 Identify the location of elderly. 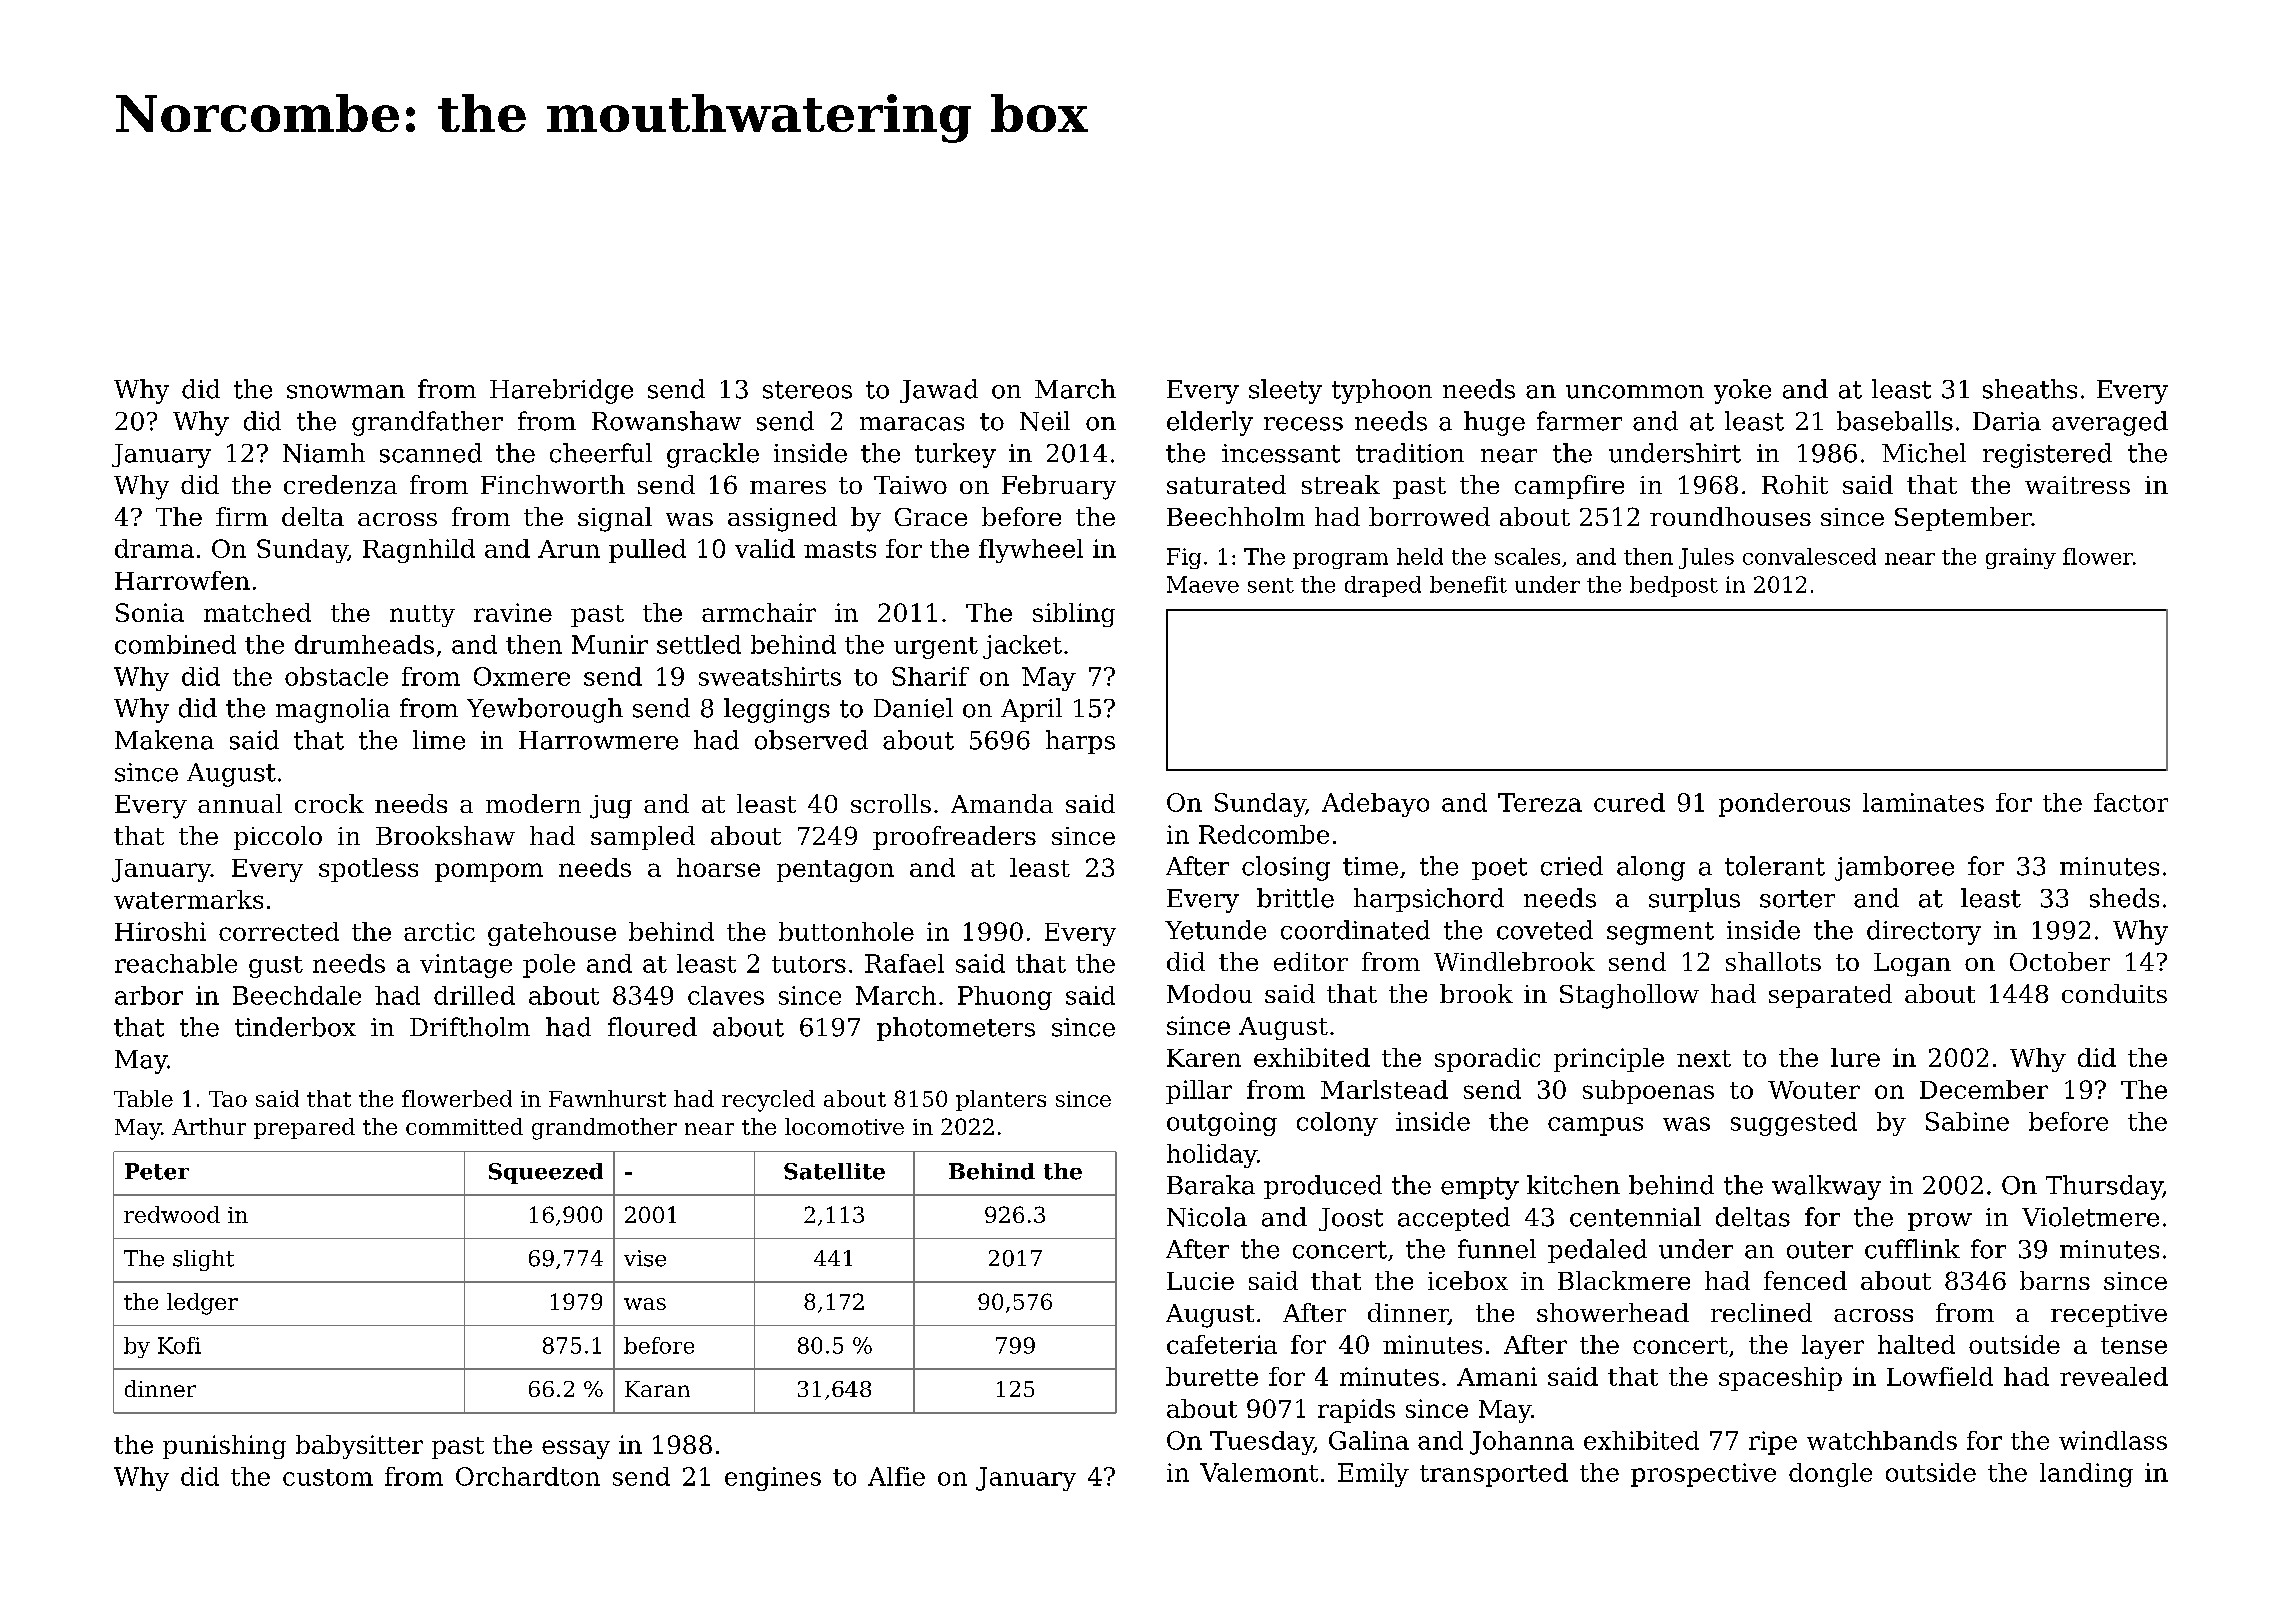
(1210, 423).
